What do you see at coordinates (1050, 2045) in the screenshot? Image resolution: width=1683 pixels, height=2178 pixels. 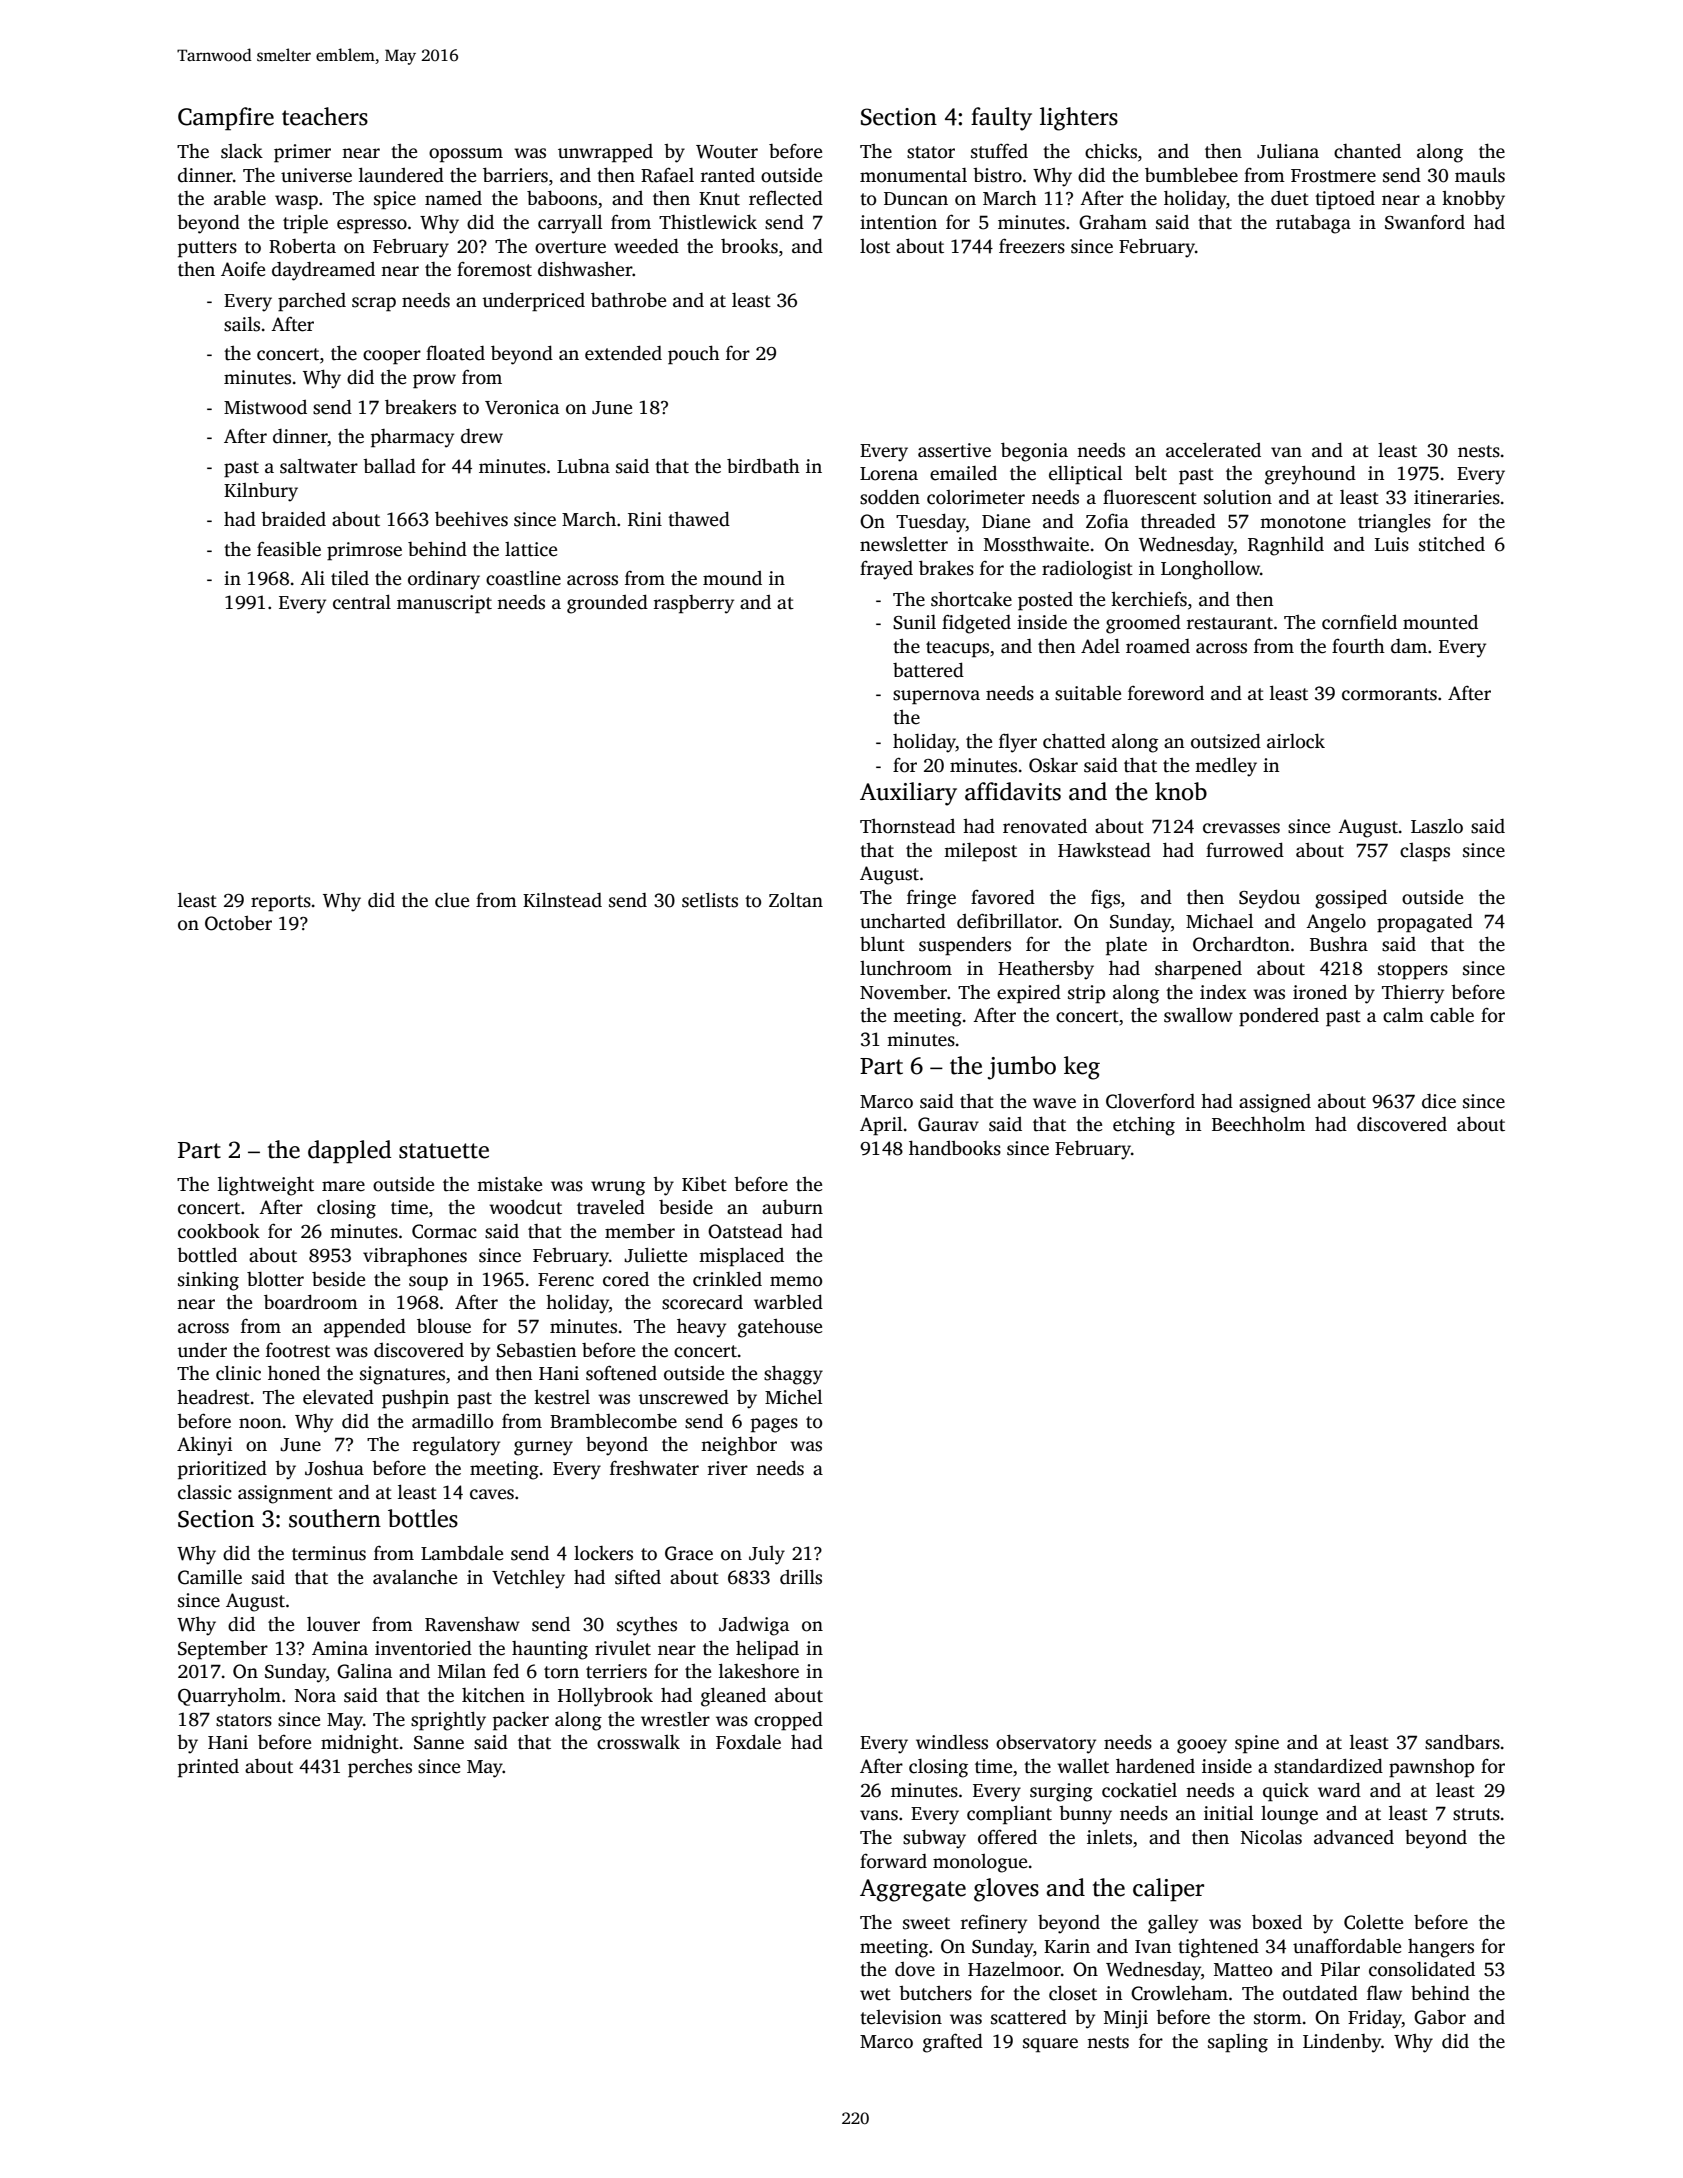 I see `square` at bounding box center [1050, 2045].
